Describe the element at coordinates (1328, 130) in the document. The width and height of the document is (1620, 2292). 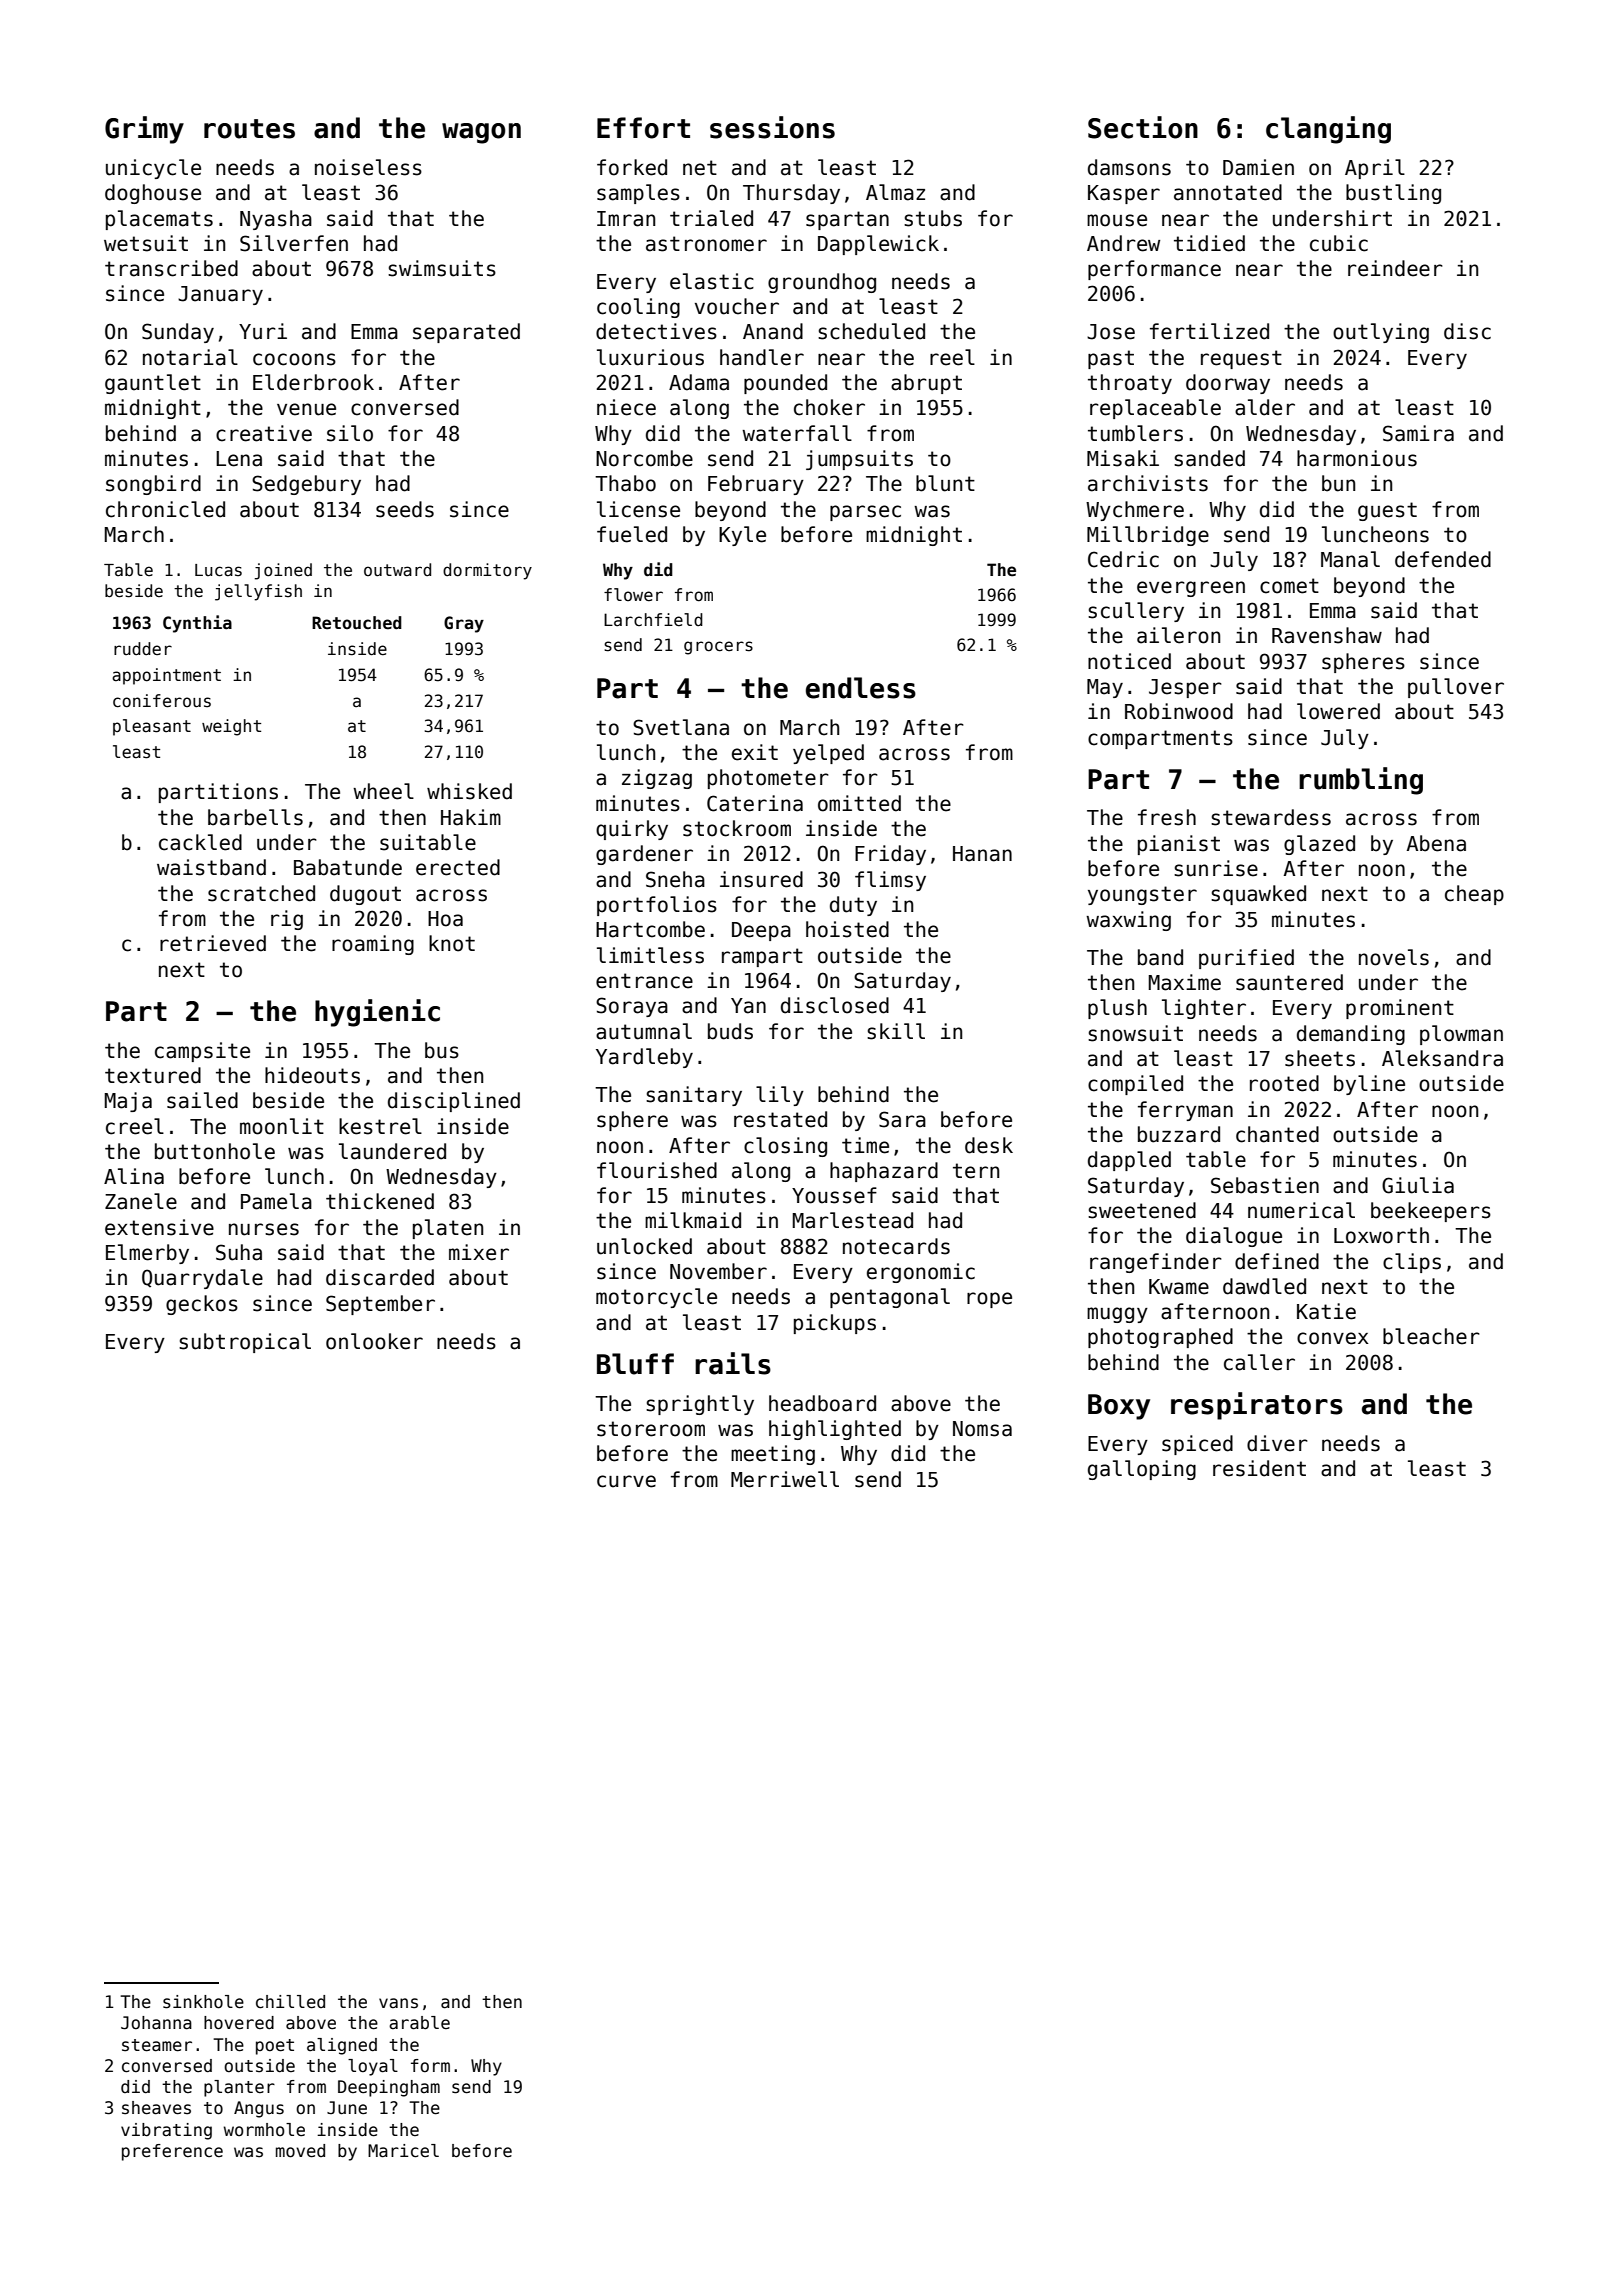
I see `clanging` at that location.
